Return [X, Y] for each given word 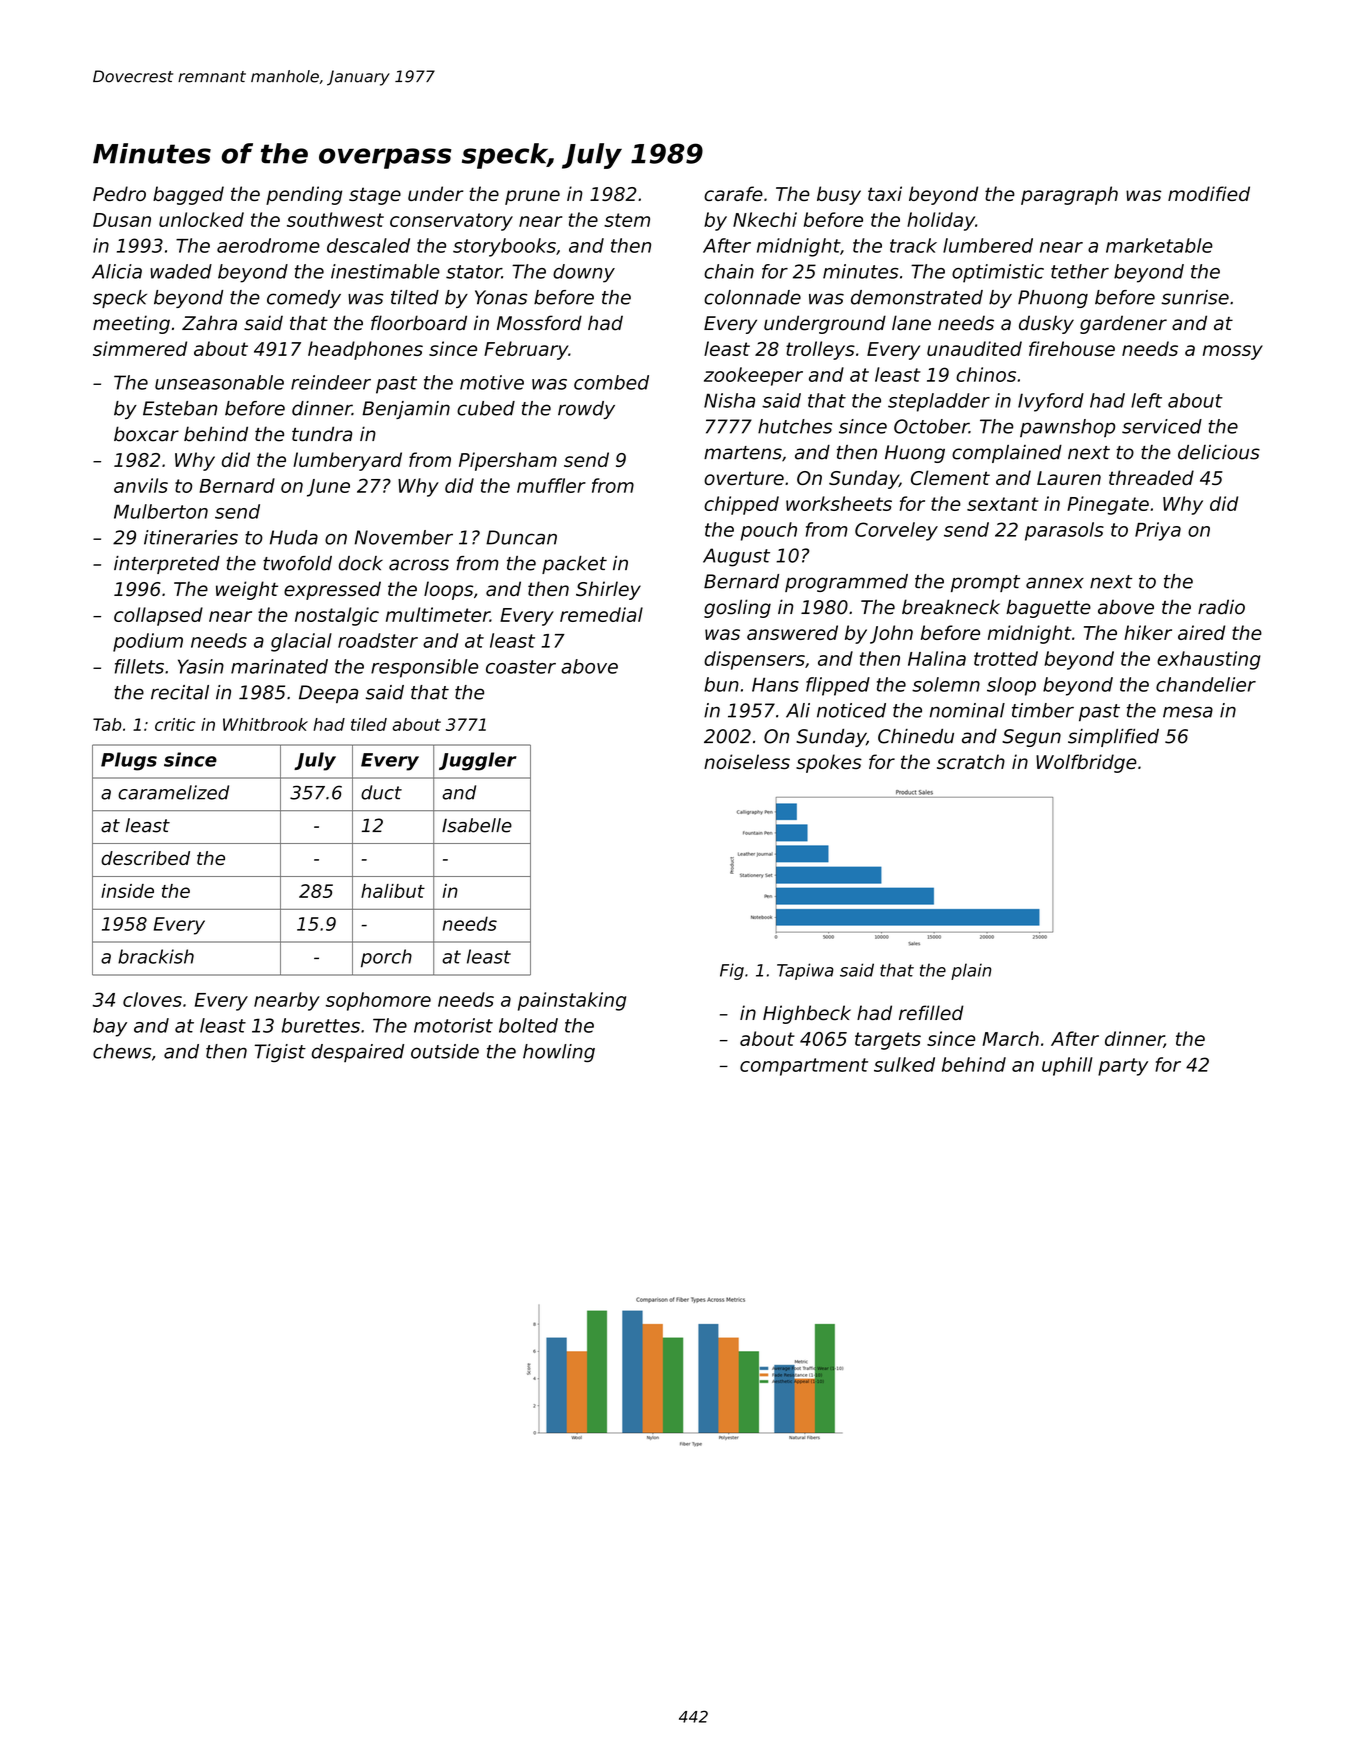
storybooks [504, 247]
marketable [1159, 245]
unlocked [201, 219]
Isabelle [477, 825]
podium [148, 642]
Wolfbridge [1086, 763]
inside [127, 891]
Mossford [539, 323]
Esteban [180, 408]
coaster [521, 667]
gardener [1123, 324]
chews [122, 1051]
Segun [1031, 738]
